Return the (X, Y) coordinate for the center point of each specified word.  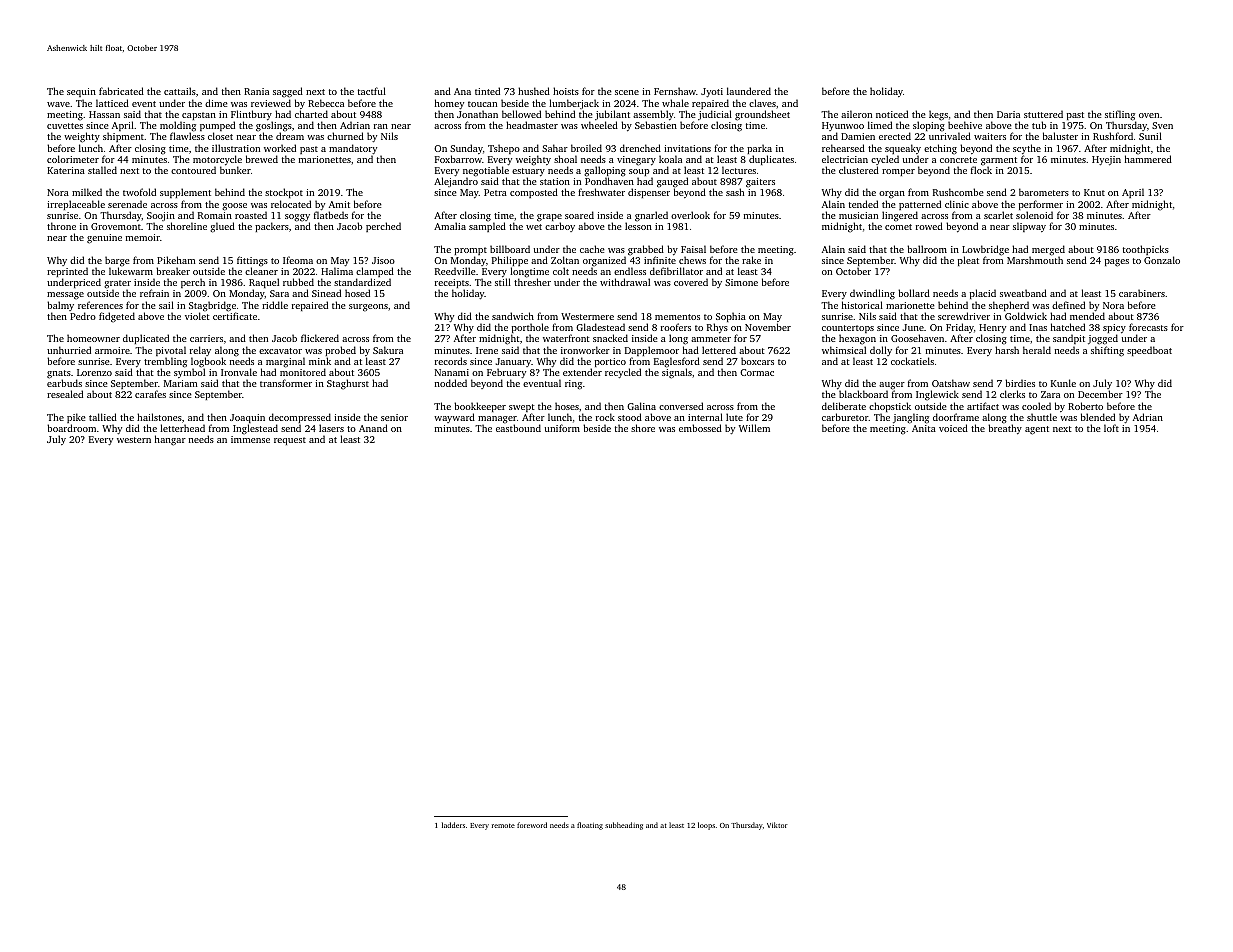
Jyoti (712, 92)
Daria (1008, 114)
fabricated (121, 91)
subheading (624, 826)
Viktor (777, 825)
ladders (453, 825)
